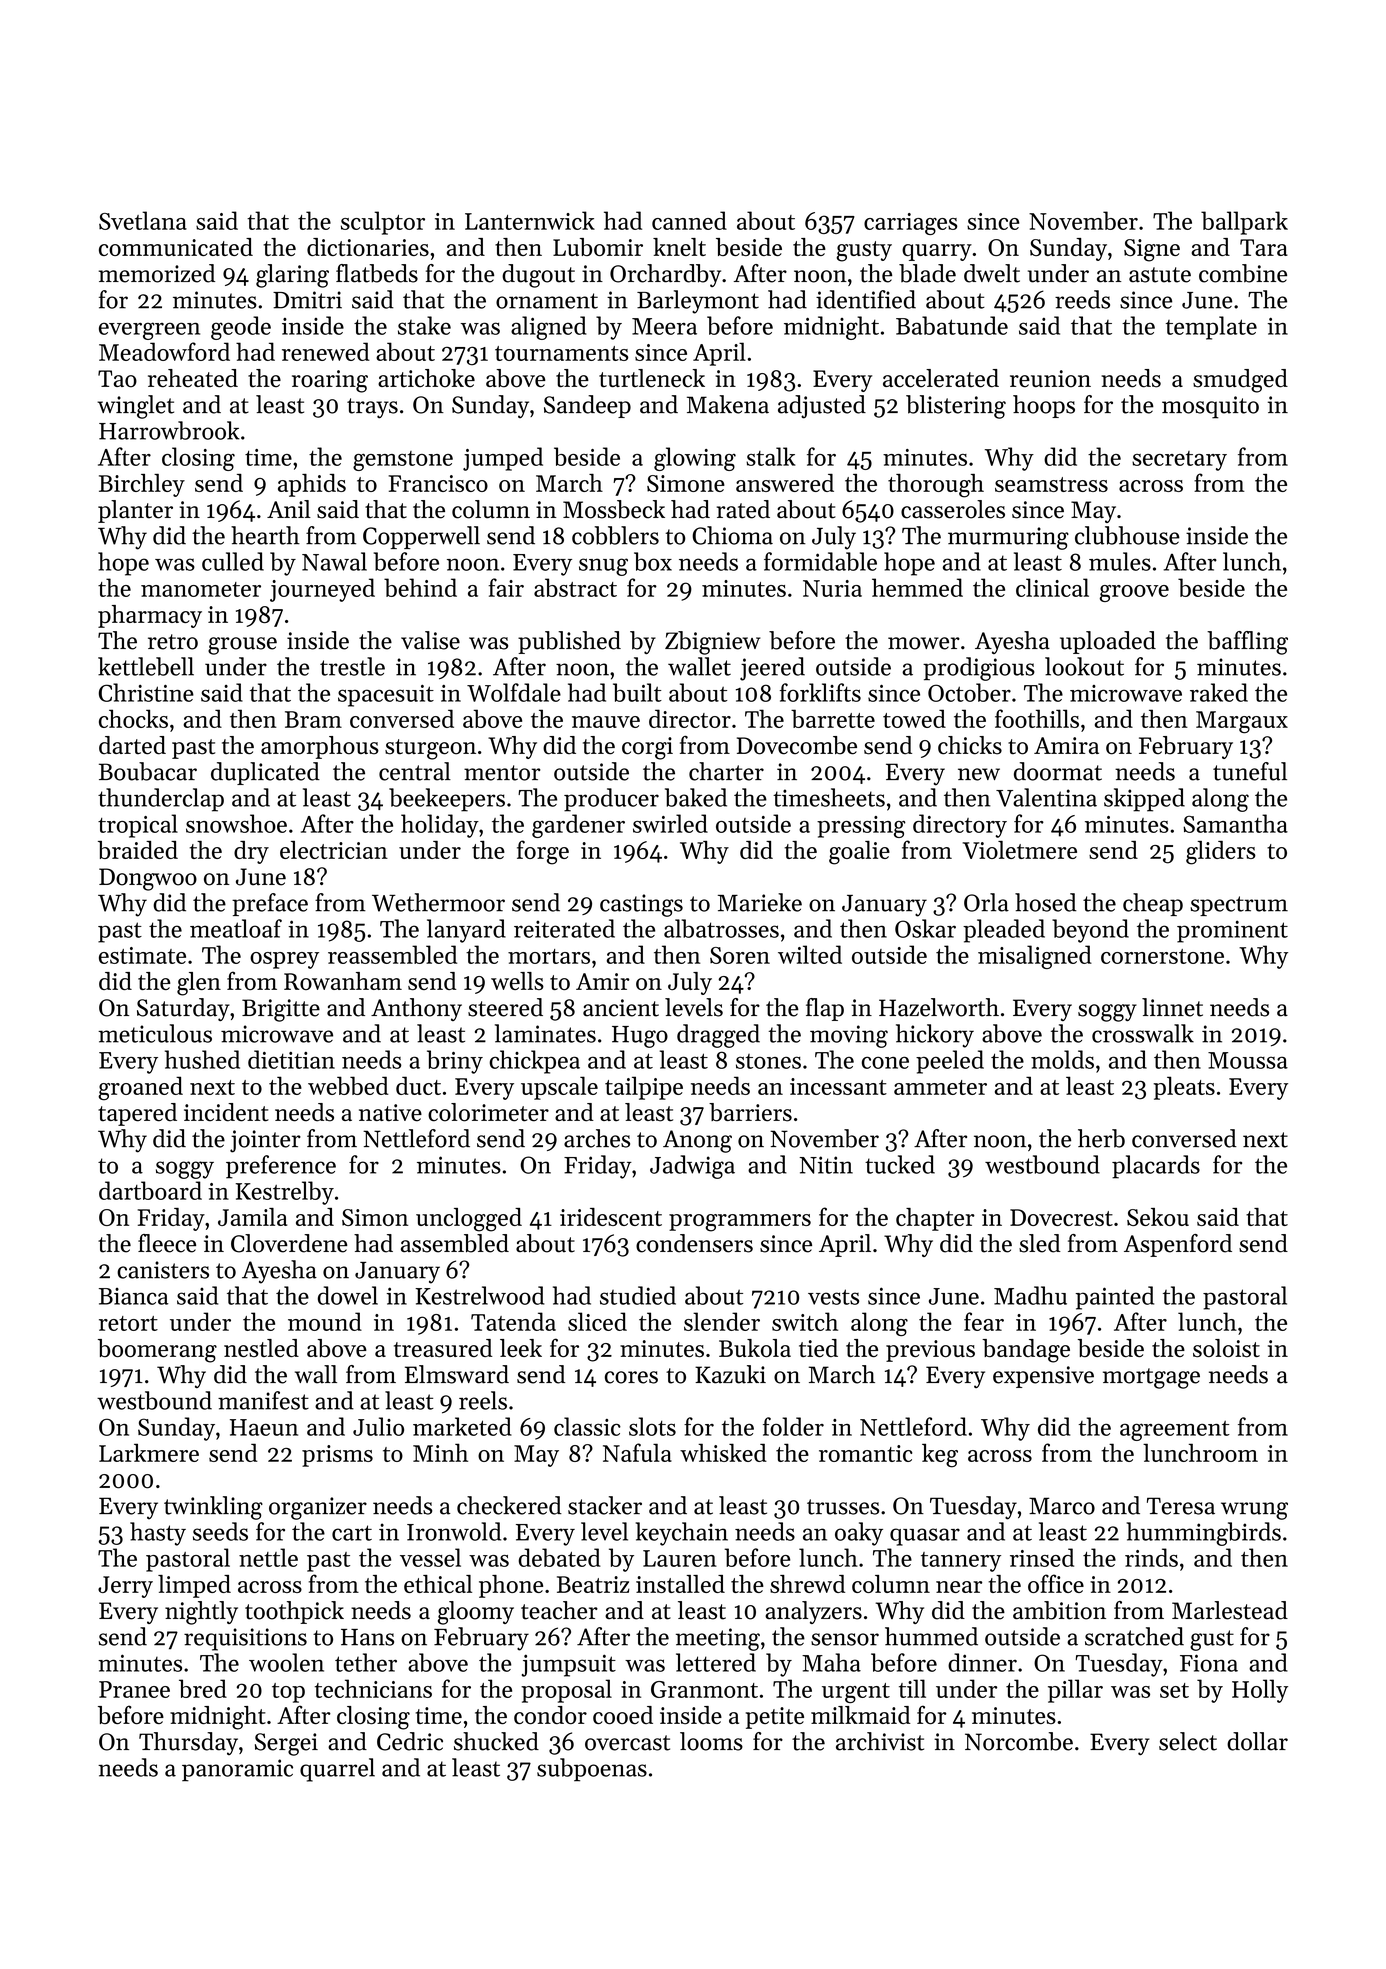  I want to click on Brigitte, so click(281, 1010).
